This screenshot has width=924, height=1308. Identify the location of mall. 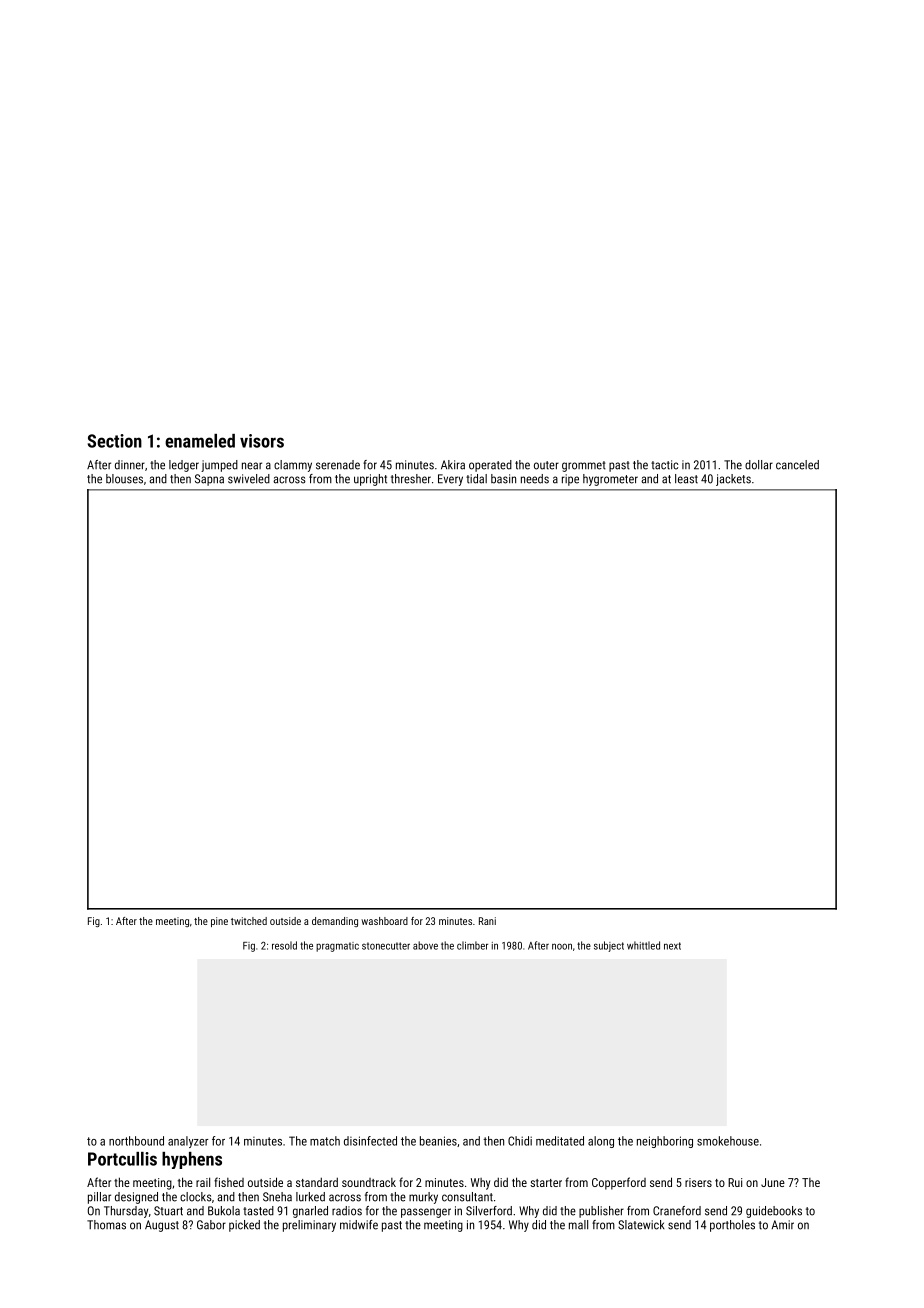
(578, 1225).
